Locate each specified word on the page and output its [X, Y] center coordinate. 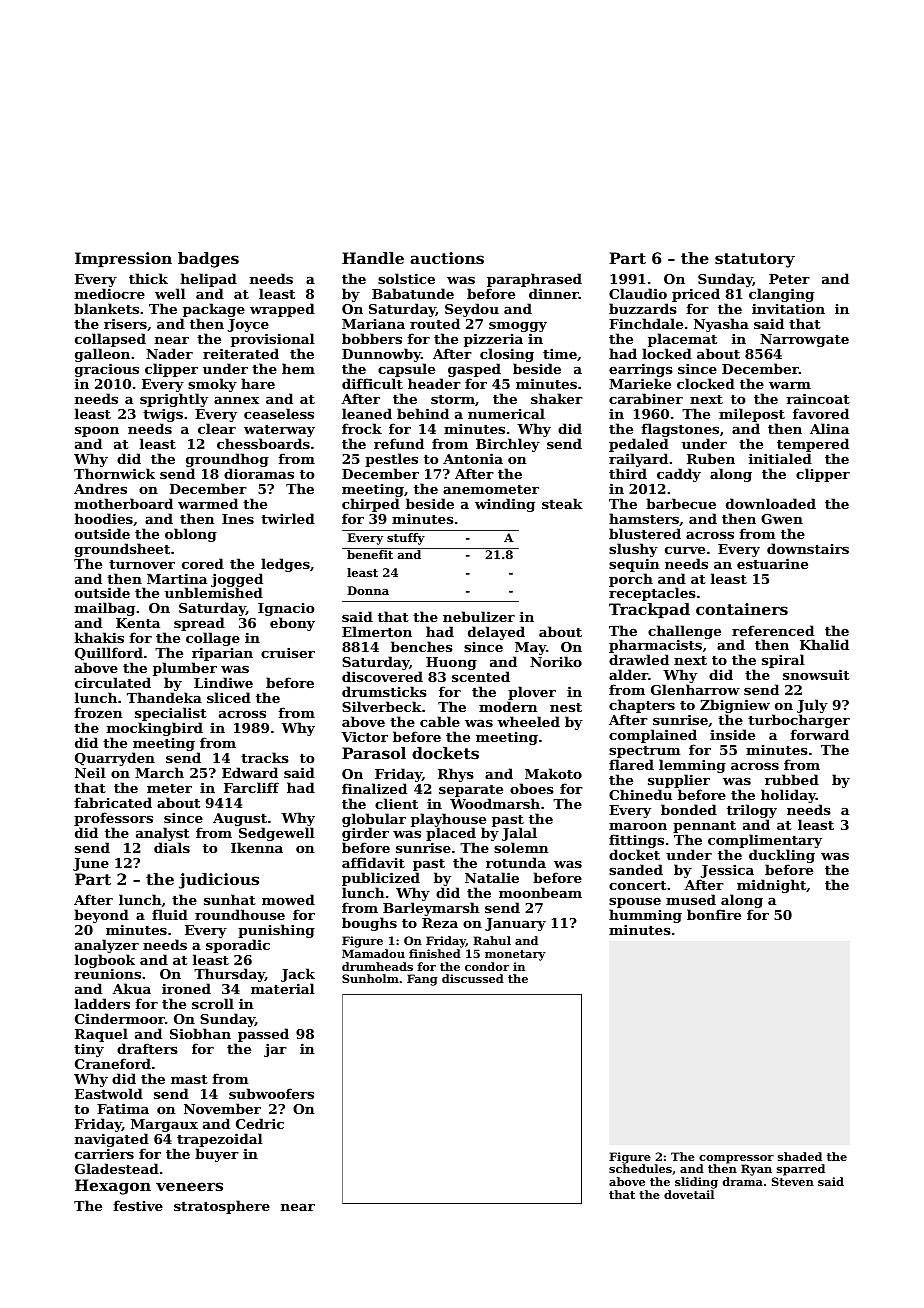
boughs [369, 924]
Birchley [508, 445]
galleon [102, 356]
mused [691, 899]
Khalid [824, 644]
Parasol [374, 753]
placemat [682, 340]
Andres [100, 488]
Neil [90, 772]
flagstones [680, 430]
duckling [782, 856]
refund [399, 443]
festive [138, 1205]
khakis [99, 637]
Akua [131, 988]
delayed [496, 633]
